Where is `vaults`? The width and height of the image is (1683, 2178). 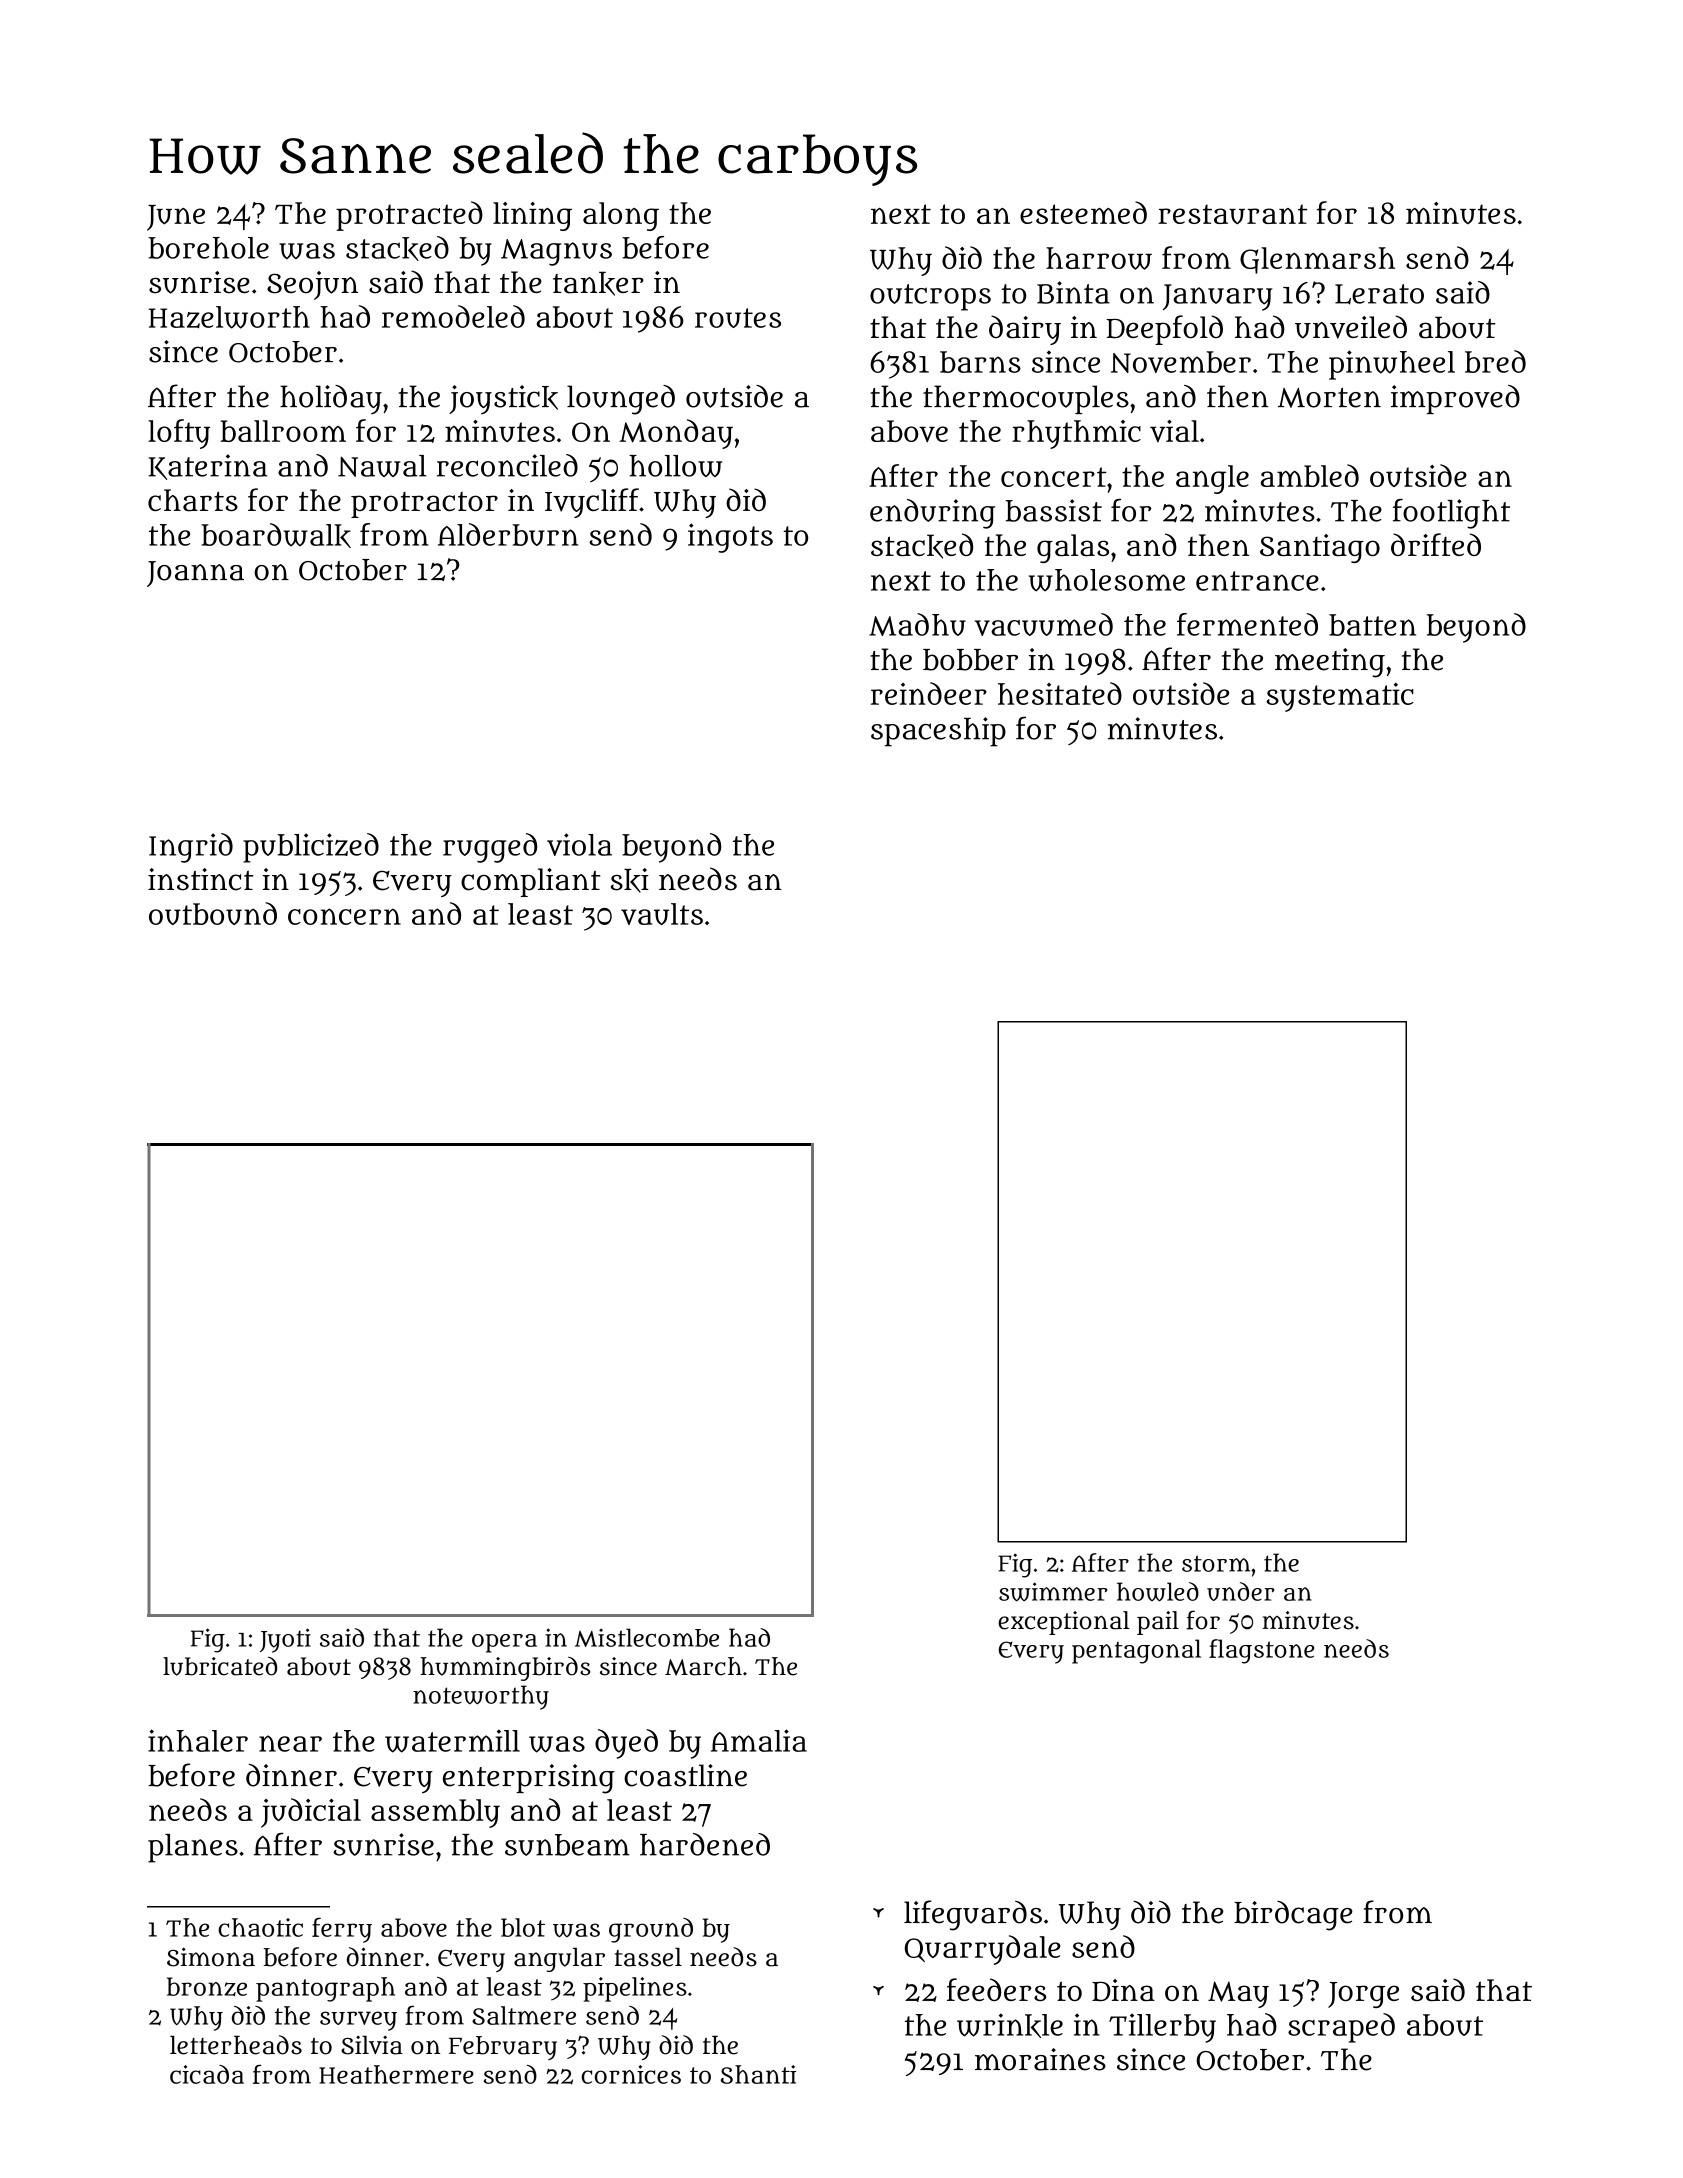
vaults is located at coordinates (662, 914).
